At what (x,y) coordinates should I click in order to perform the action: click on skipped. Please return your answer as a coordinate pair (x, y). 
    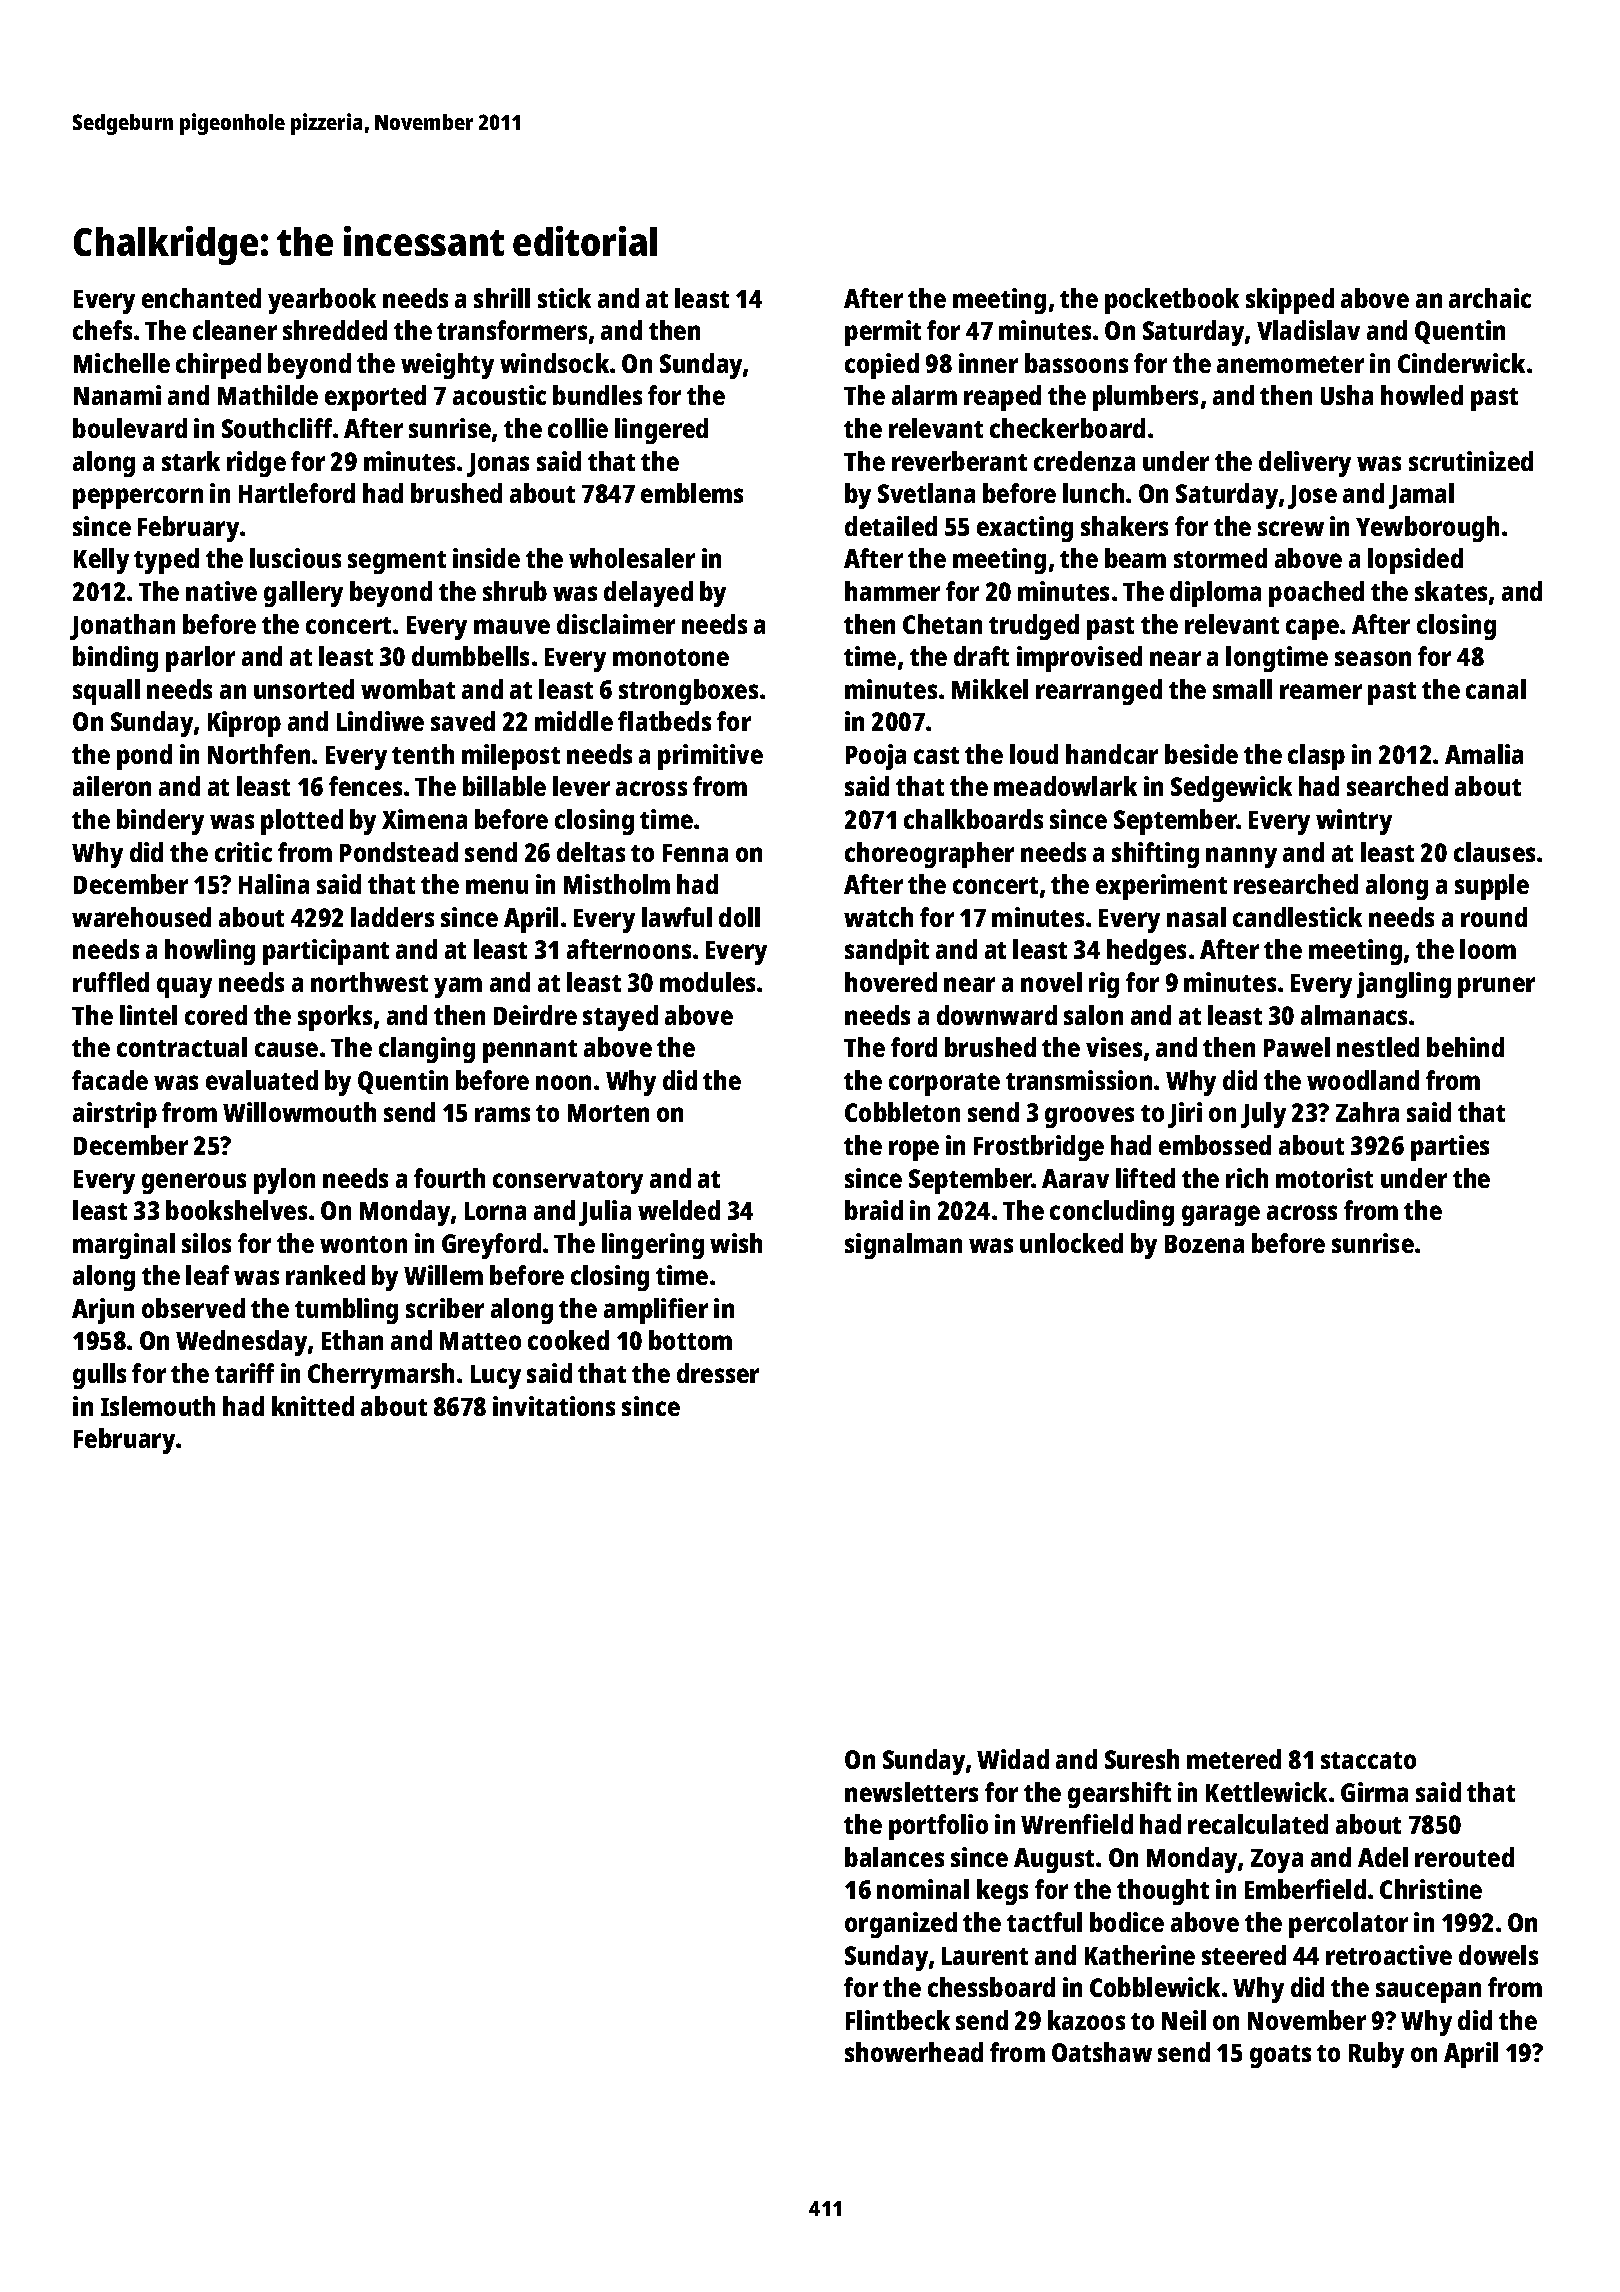
    Looking at the image, I should click on (1290, 301).
